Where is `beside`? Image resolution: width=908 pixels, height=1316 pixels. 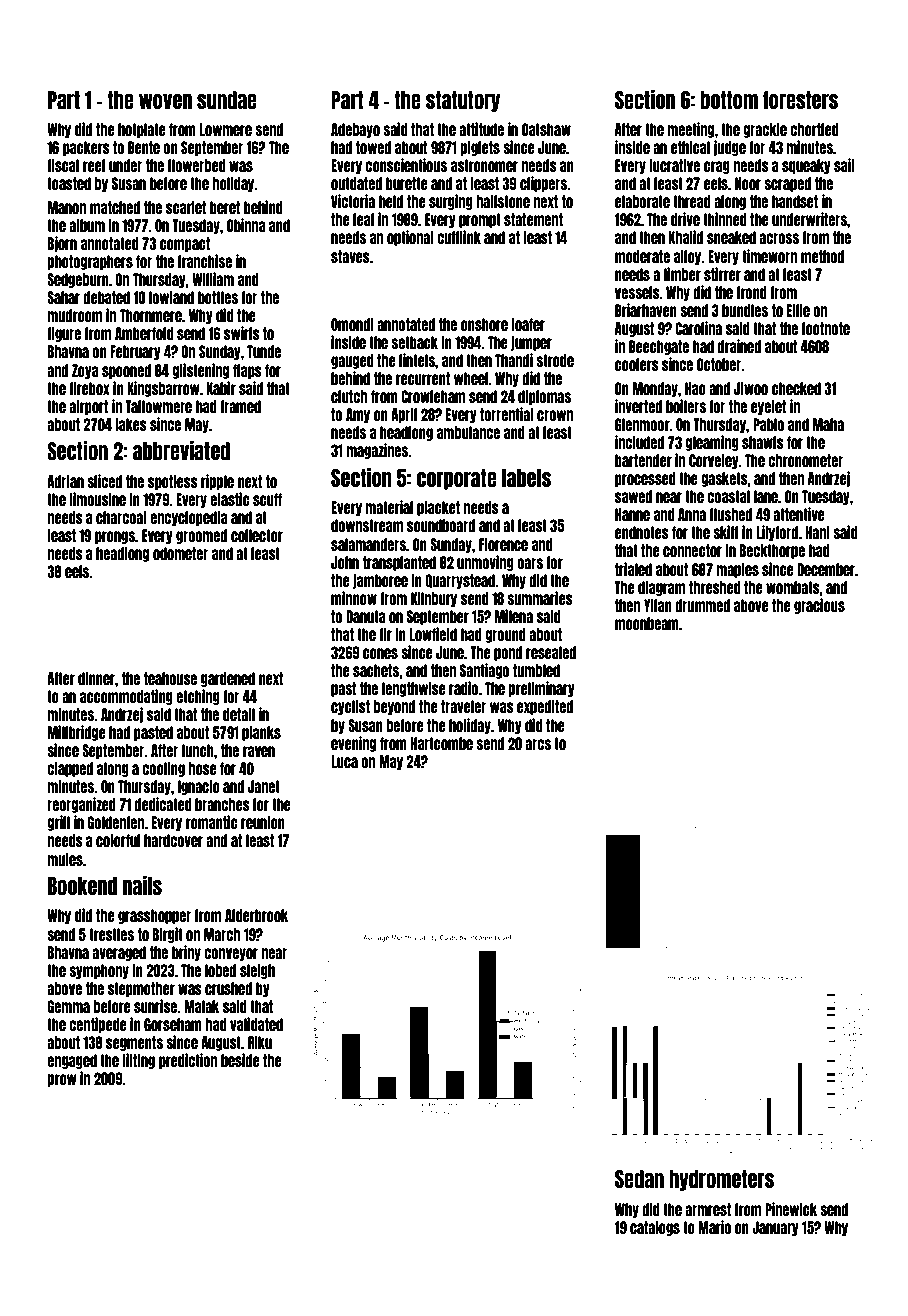
beside is located at coordinates (240, 1060).
